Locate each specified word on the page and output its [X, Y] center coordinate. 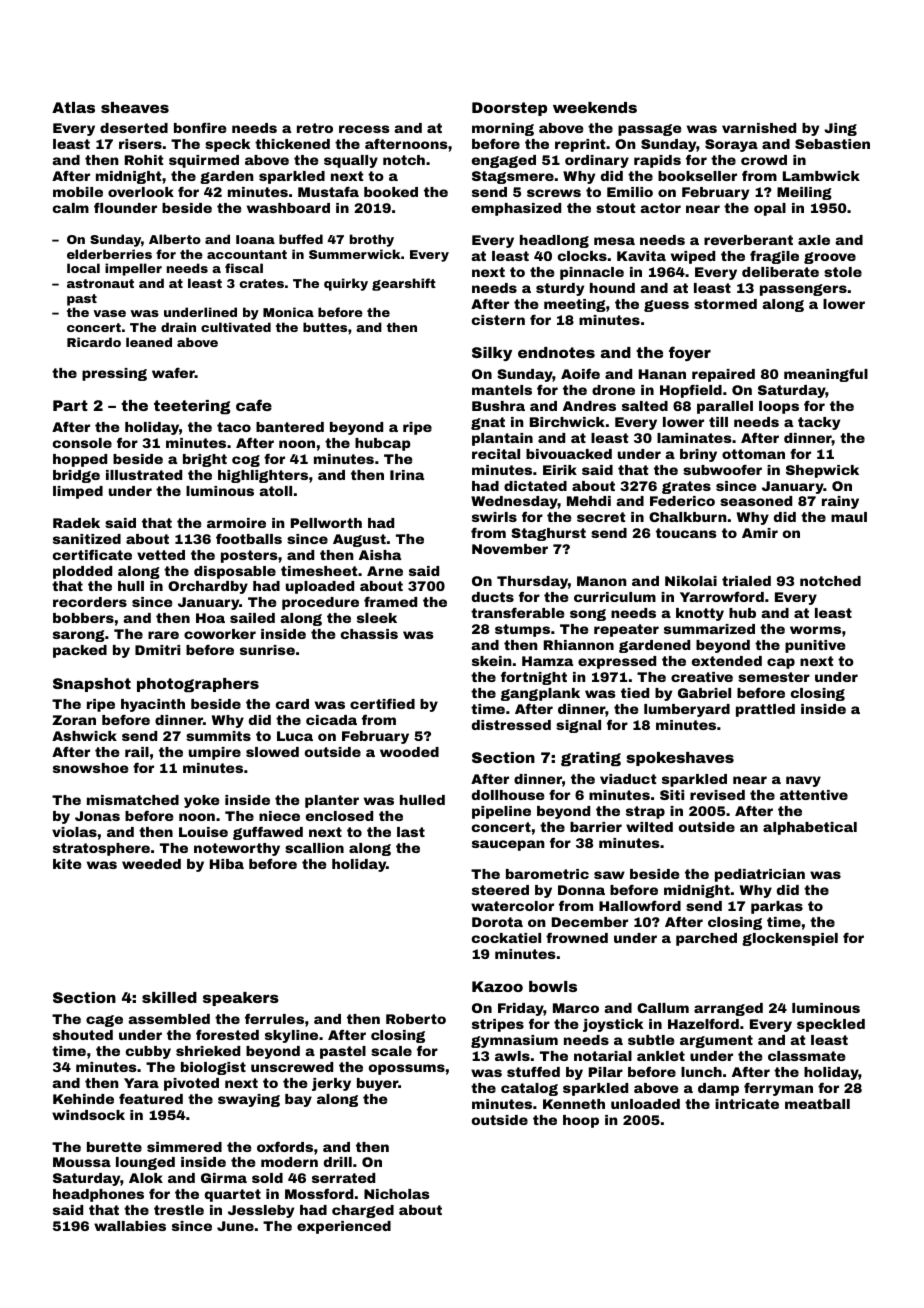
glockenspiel [790, 939]
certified [382, 703]
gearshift [404, 284]
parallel [725, 407]
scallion [314, 848]
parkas [777, 907]
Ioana [255, 239]
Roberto [416, 1019]
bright [205, 460]
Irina [407, 475]
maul [849, 517]
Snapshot [92, 685]
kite [67, 864]
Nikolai [691, 581]
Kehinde [83, 1099]
